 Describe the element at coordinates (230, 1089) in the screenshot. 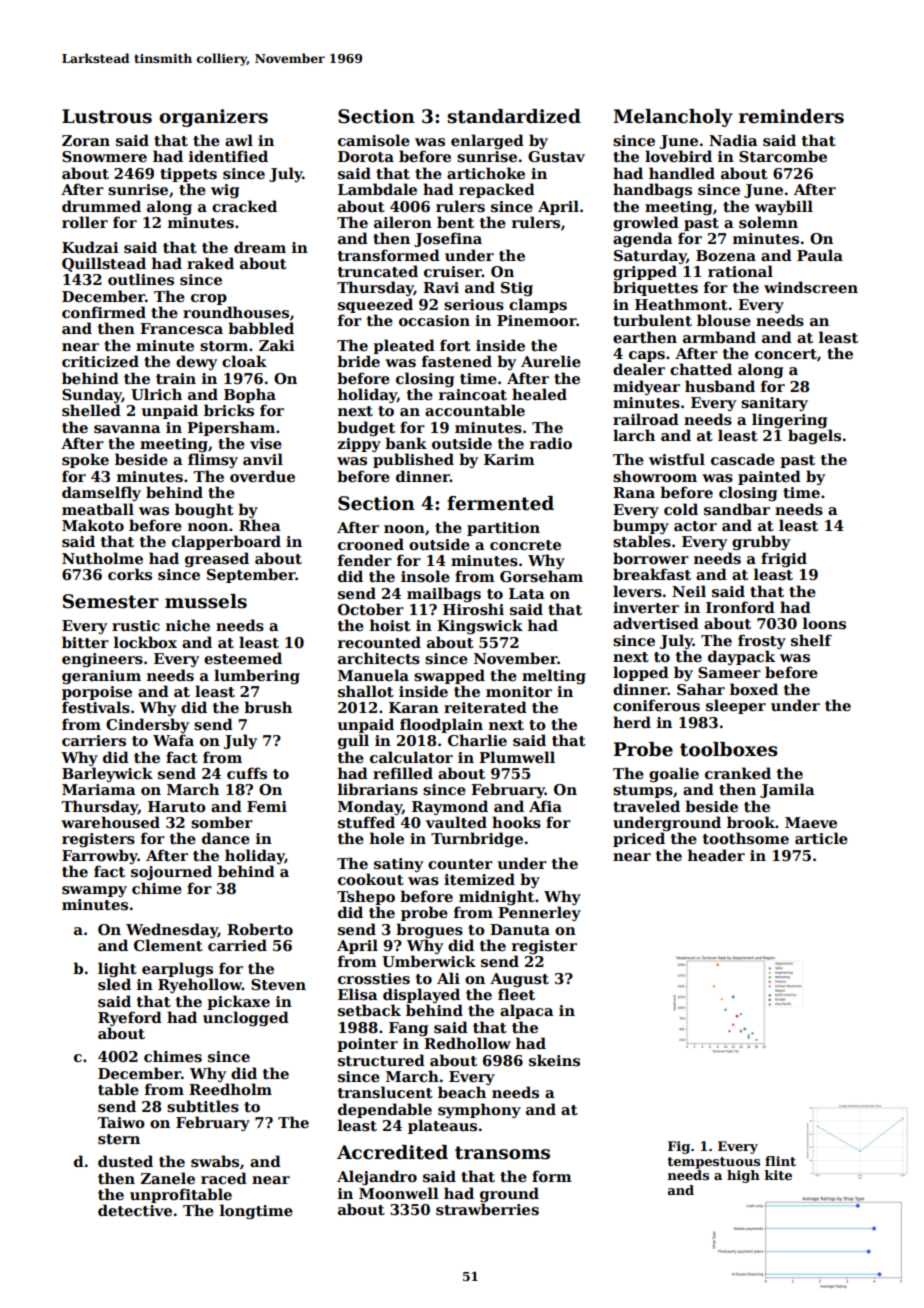

I see `Reedholm` at that location.
